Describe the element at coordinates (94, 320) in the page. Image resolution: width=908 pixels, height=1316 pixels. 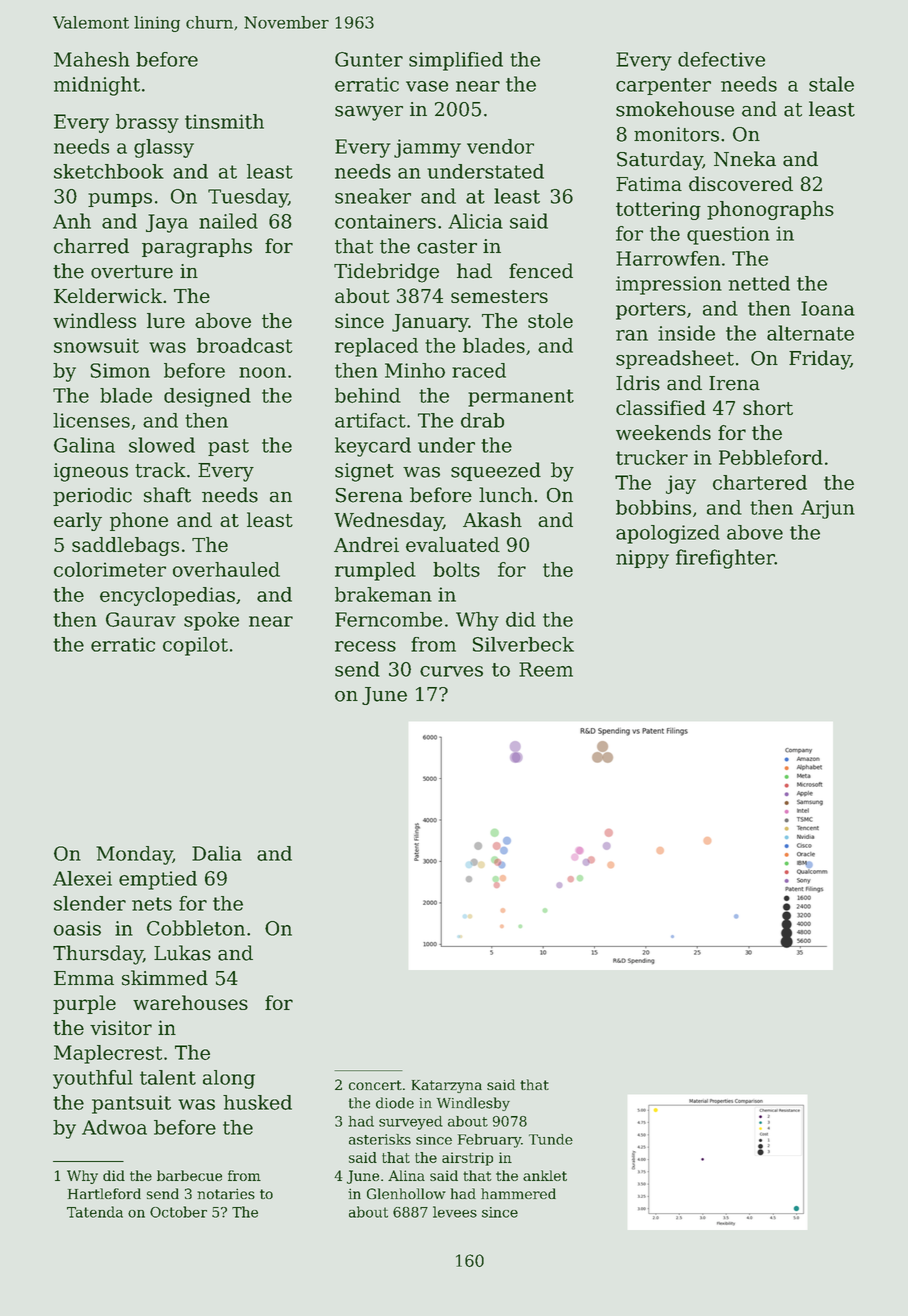
I see `windless` at that location.
